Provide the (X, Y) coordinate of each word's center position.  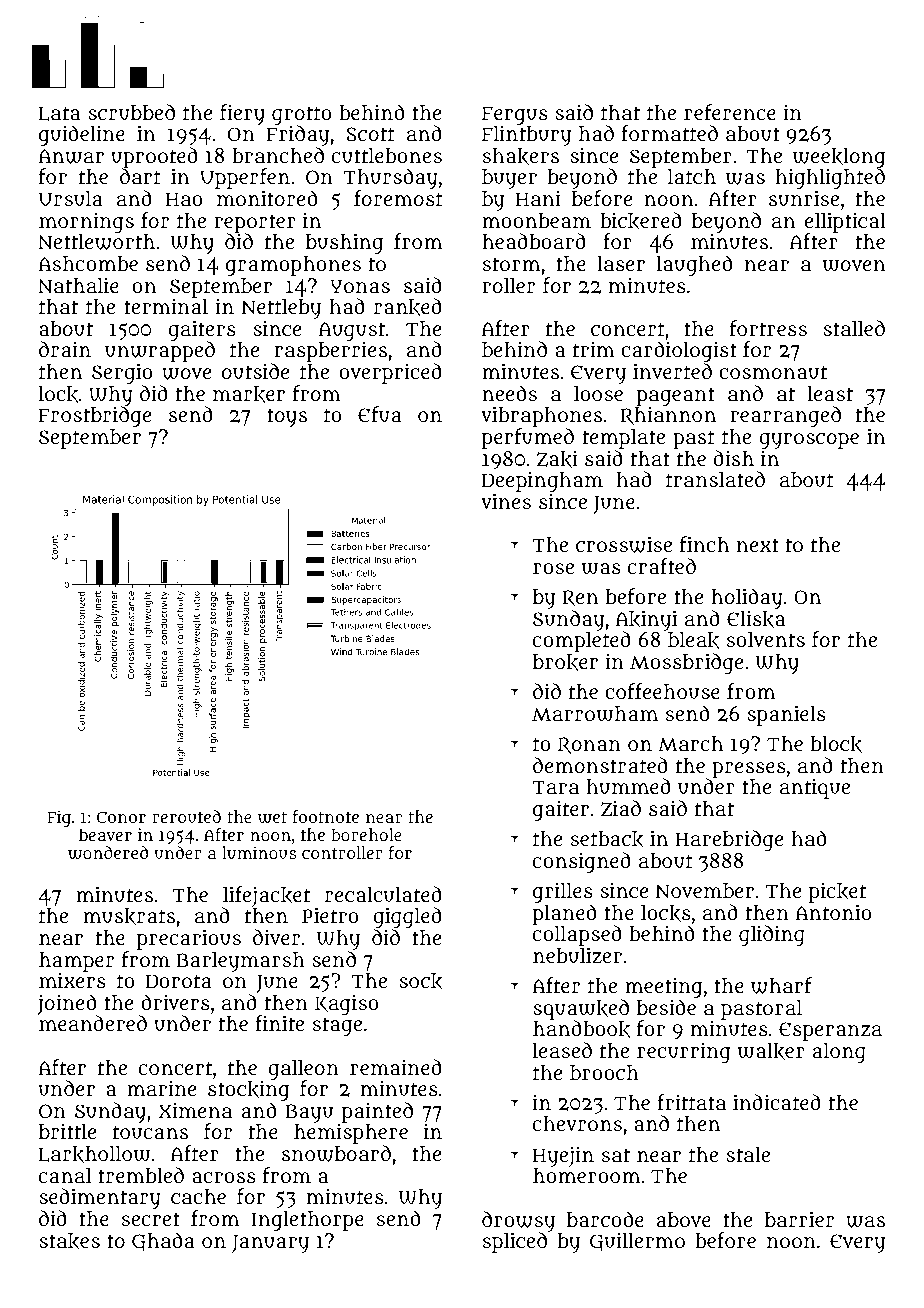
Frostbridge (95, 417)
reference (730, 112)
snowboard (336, 1153)
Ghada (163, 1242)
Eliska (756, 619)
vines (506, 501)
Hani (538, 198)
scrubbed (131, 112)
